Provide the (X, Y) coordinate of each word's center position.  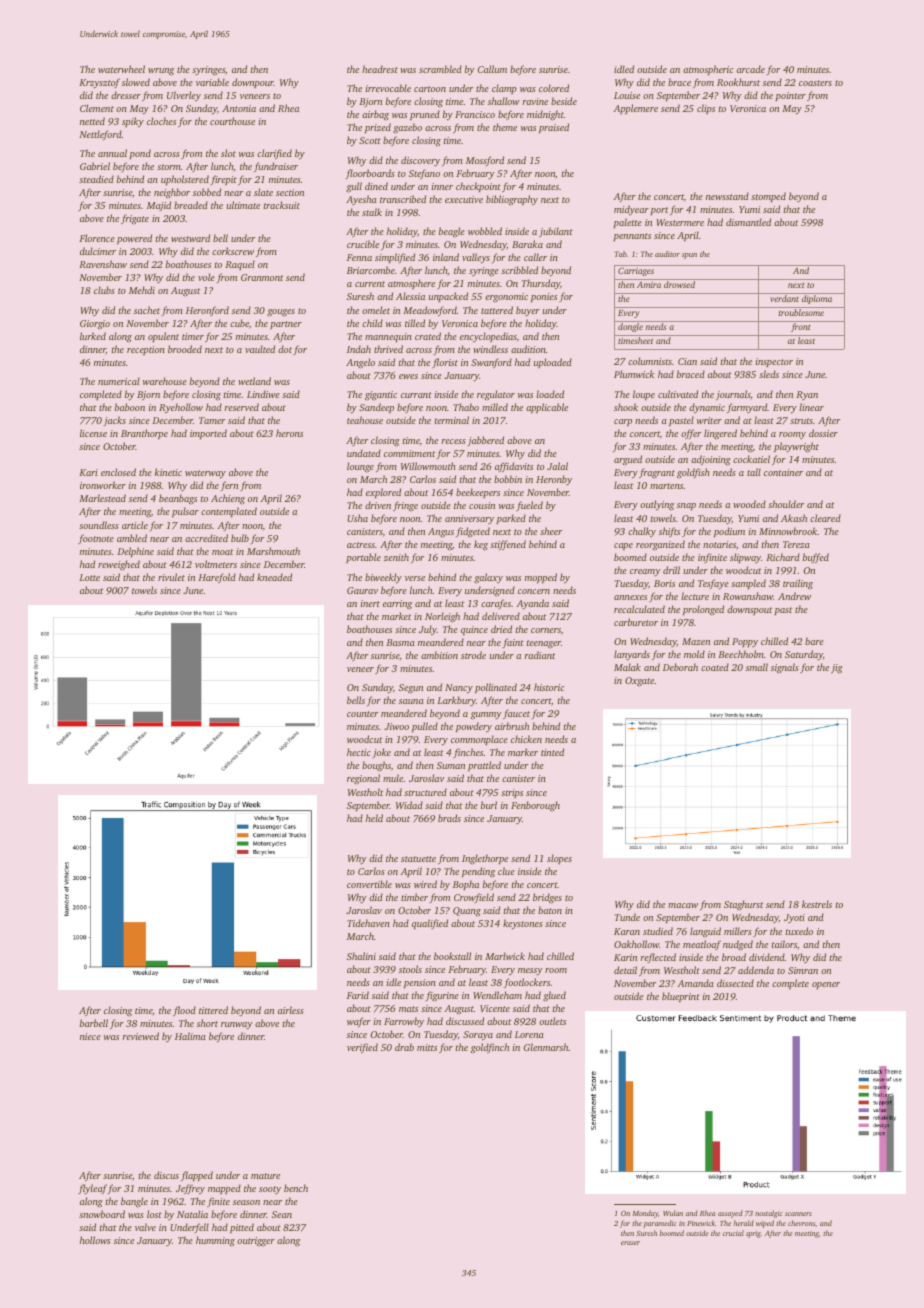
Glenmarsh (546, 1047)
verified (362, 1048)
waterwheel (121, 69)
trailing (798, 584)
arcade (751, 69)
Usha (357, 518)
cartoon (430, 89)
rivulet (171, 577)
